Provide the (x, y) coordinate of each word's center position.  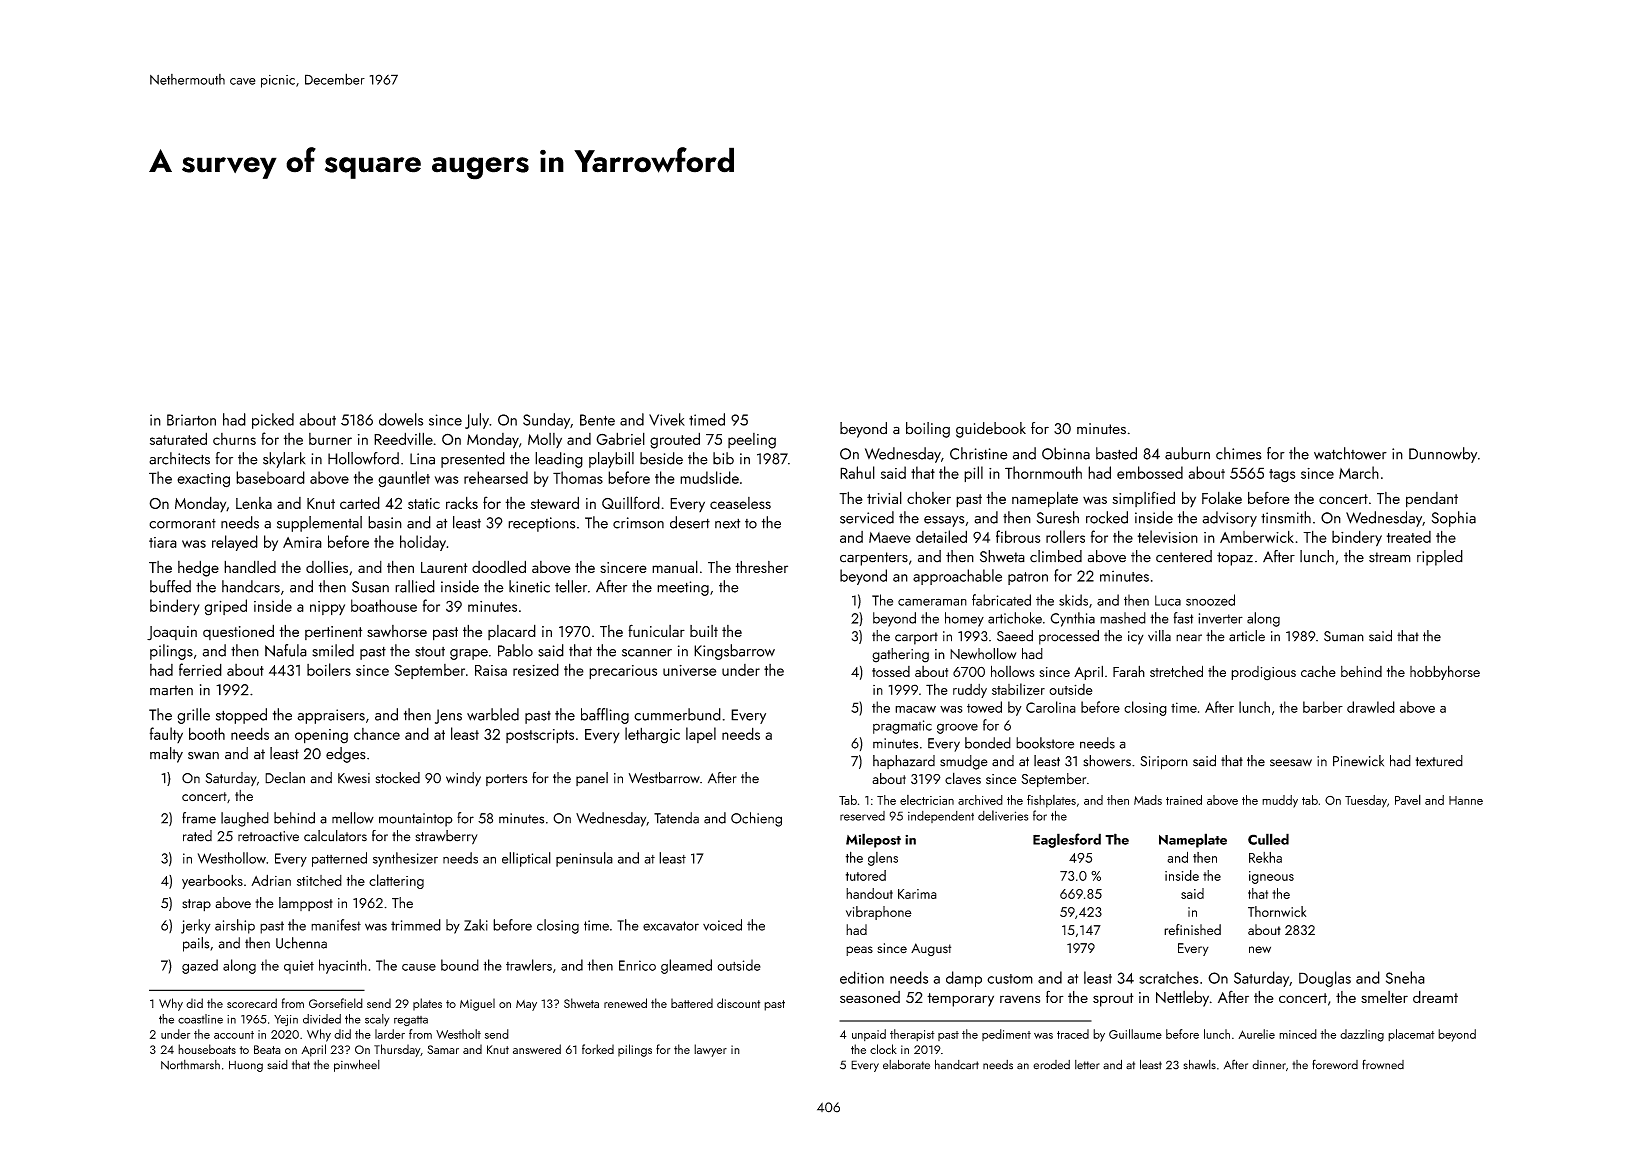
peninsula (584, 859)
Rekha (1265, 857)
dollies (327, 566)
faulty (166, 735)
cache (1318, 671)
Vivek (667, 419)
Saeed (1015, 636)
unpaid (869, 1035)
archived (980, 800)
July (477, 421)
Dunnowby (1443, 455)
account (234, 1035)
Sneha (1405, 977)
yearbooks (212, 881)
